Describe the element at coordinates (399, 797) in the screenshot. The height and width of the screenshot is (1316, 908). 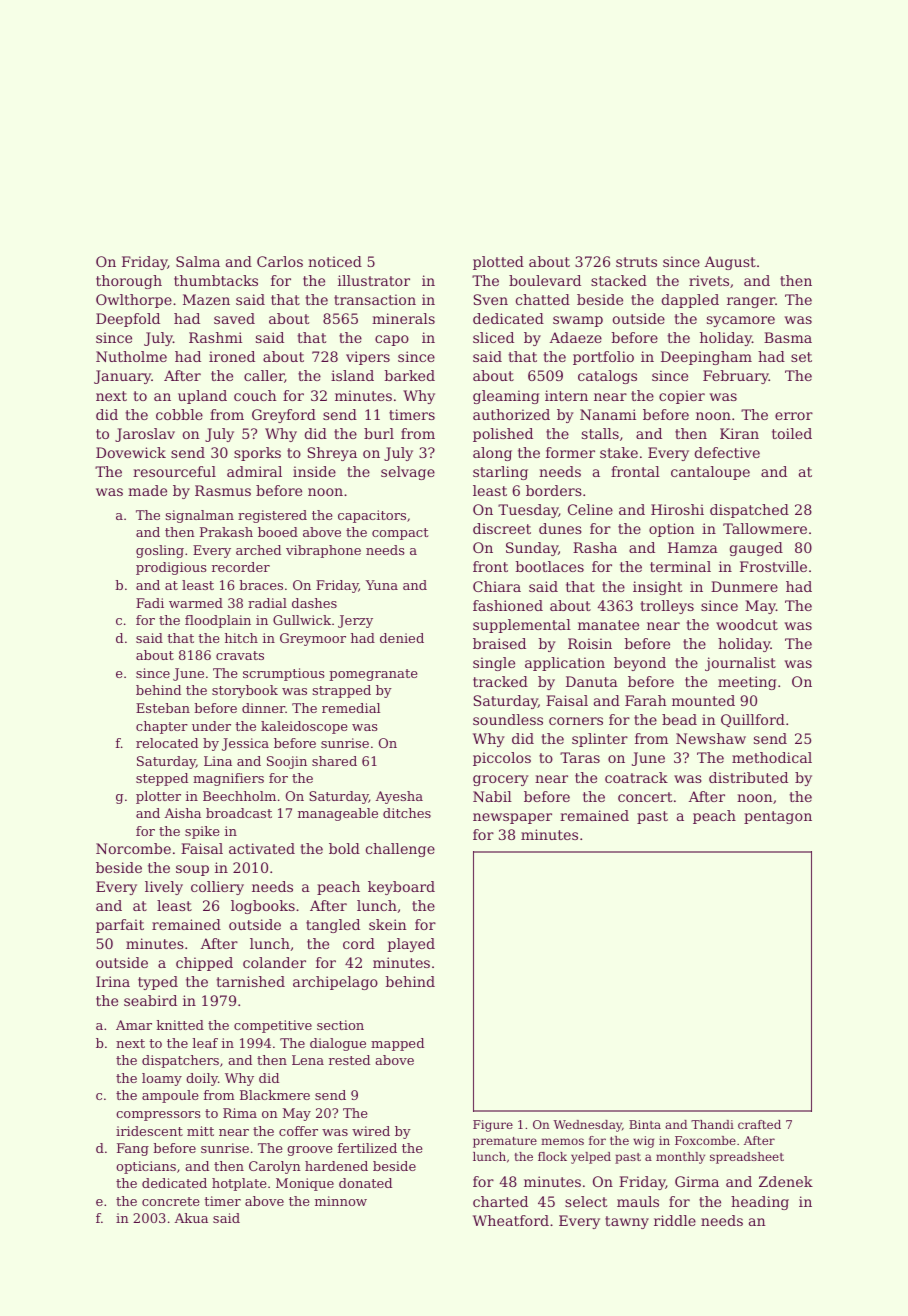
I see `Ayesha` at that location.
